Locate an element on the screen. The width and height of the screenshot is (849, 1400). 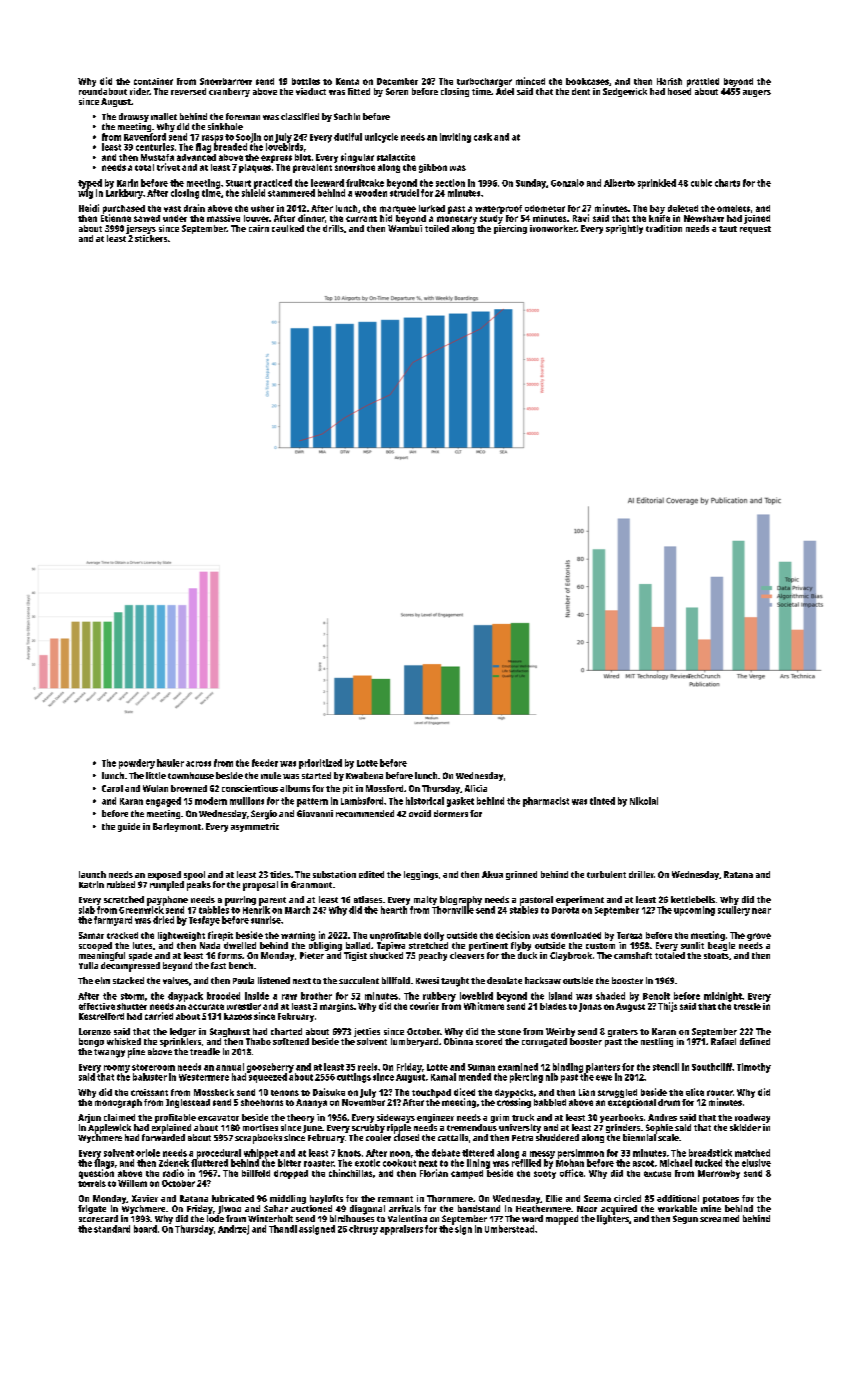
request is located at coordinates (755, 230).
